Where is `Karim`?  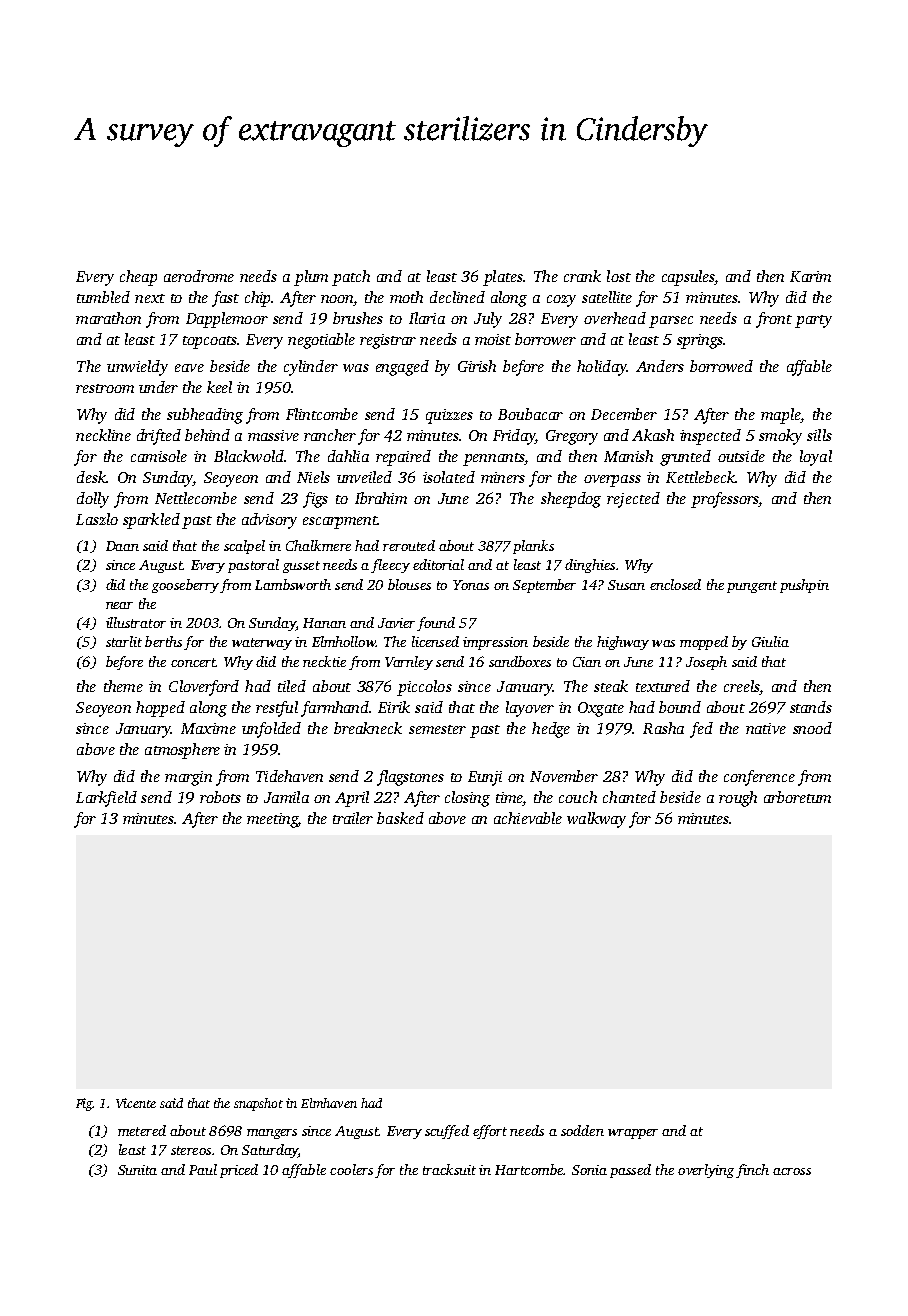
Karim is located at coordinates (810, 276).
